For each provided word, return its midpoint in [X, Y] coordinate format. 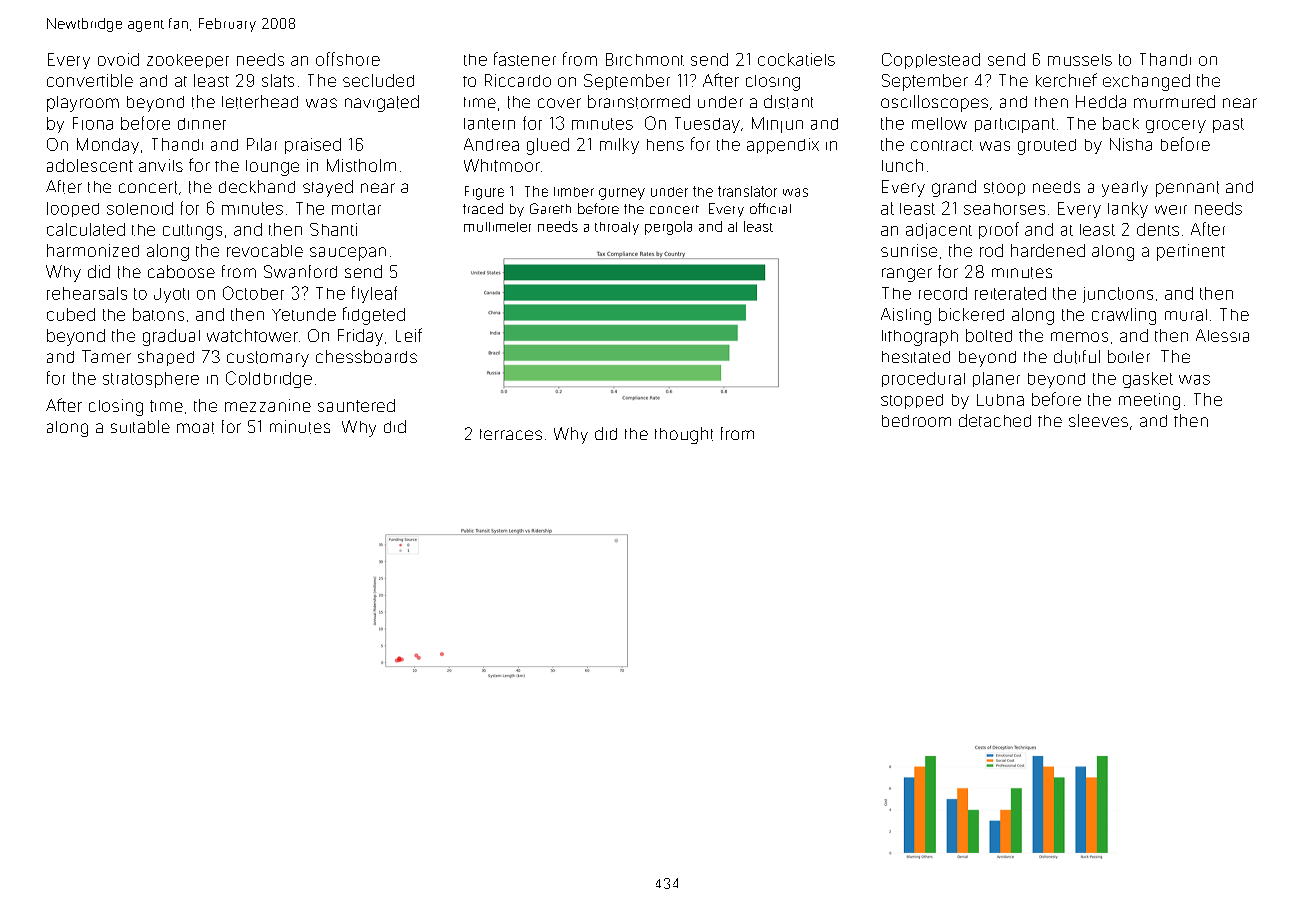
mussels [1080, 60]
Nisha [1131, 144]
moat [195, 428]
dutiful [1077, 357]
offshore [348, 59]
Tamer [106, 356]
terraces [511, 434]
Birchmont [645, 59]
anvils [161, 165]
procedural [923, 379]
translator [747, 191]
